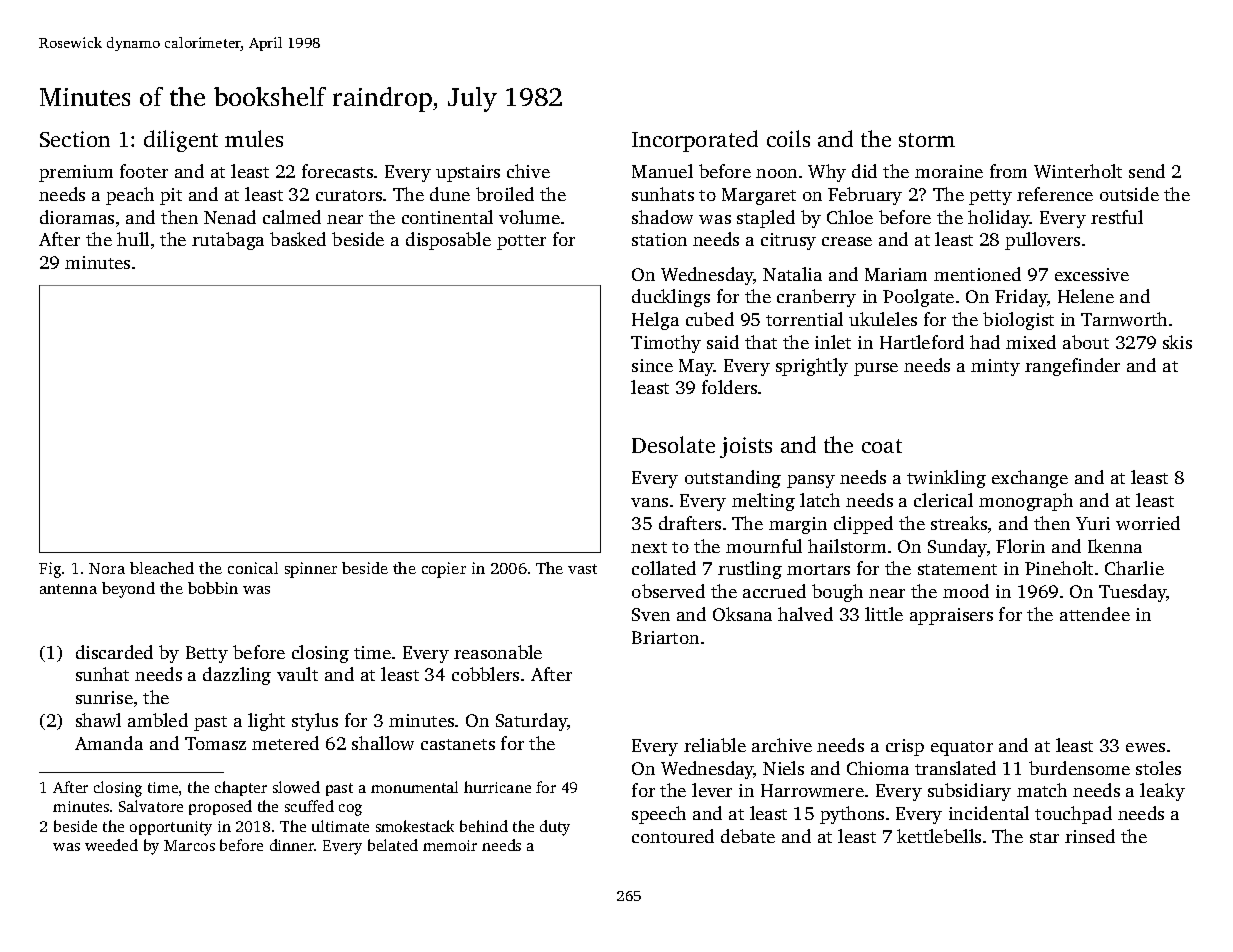 The height and width of the screenshot is (952, 1233). What do you see at coordinates (652, 365) in the screenshot?
I see `since` at bounding box center [652, 365].
